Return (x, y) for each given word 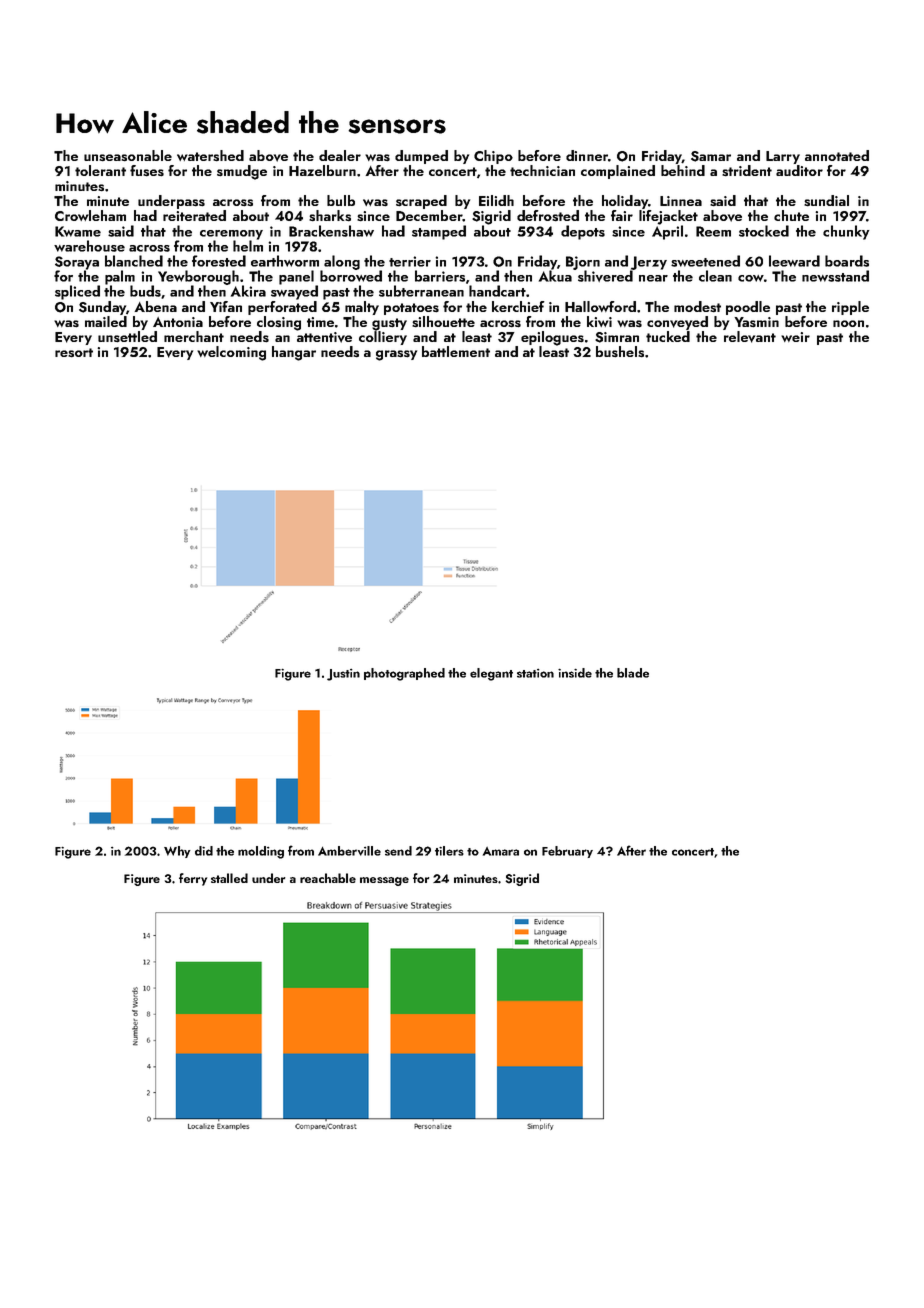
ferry (193, 879)
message (384, 881)
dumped (421, 157)
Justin (343, 675)
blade (633, 673)
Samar (711, 156)
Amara (501, 851)
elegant (491, 674)
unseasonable (128, 155)
